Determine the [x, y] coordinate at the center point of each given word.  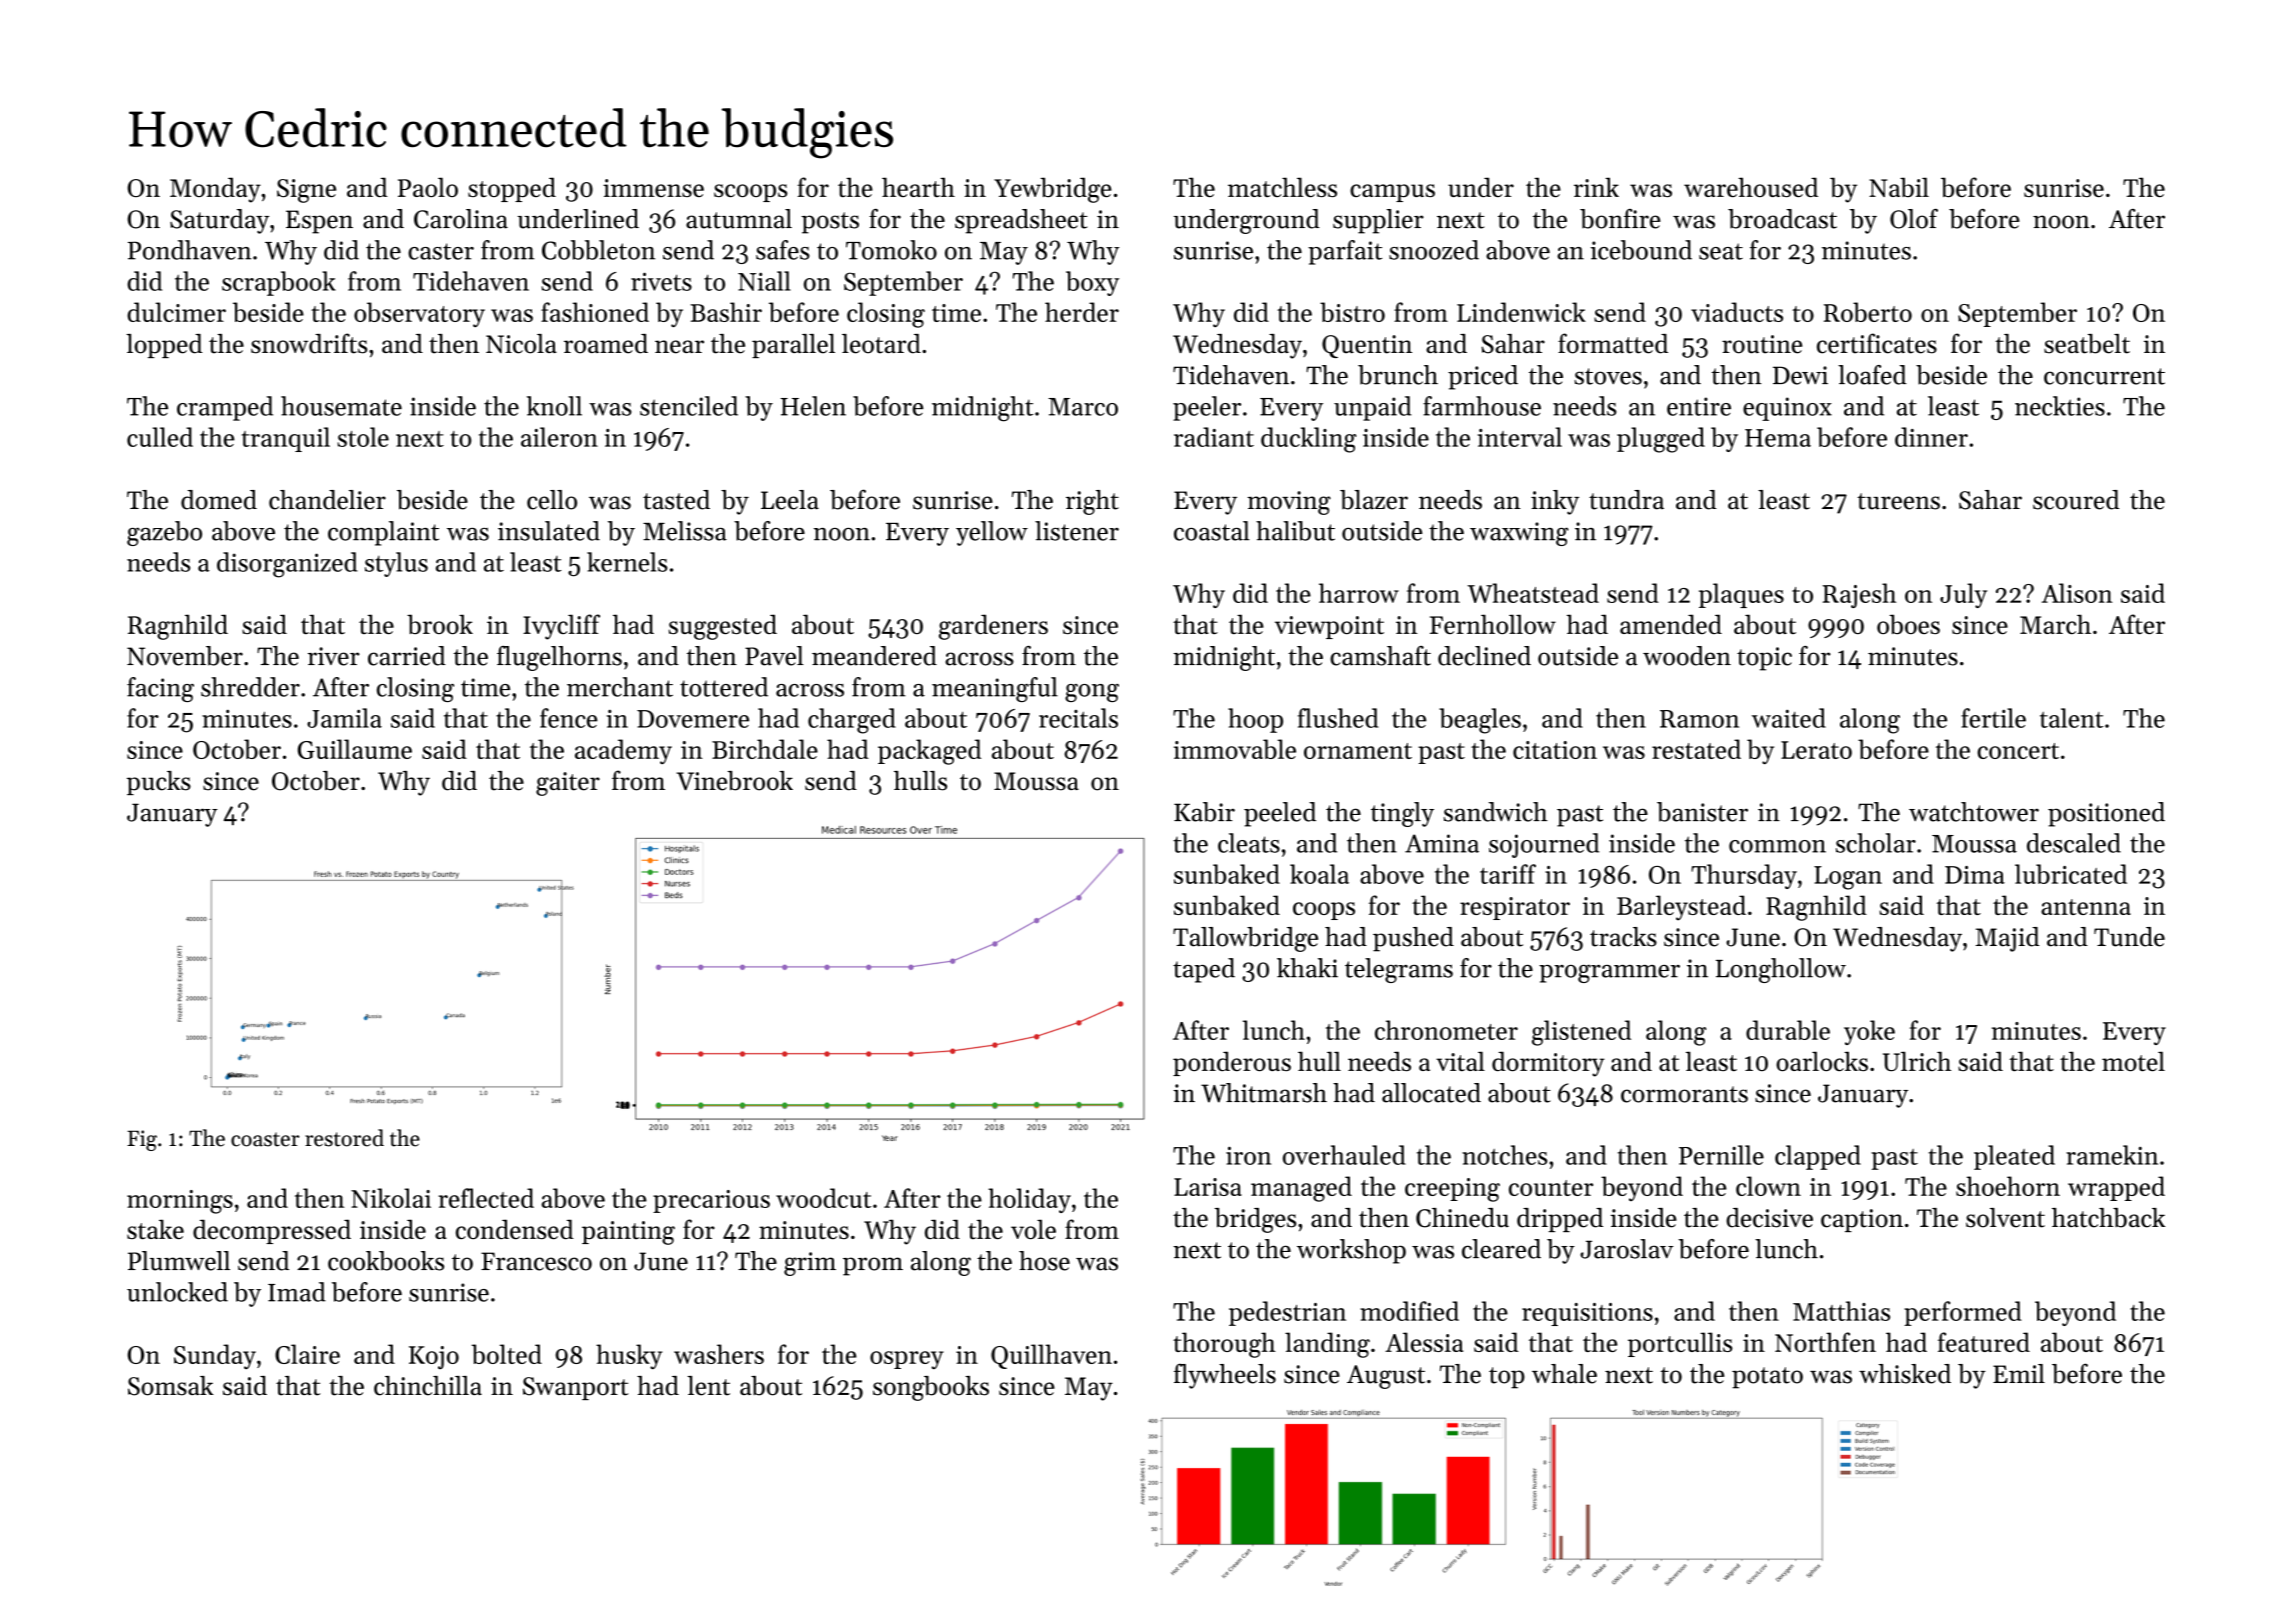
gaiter [568, 784]
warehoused [1751, 187]
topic [1764, 659]
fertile [1993, 718]
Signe [306, 191]
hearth [918, 187]
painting [628, 1233]
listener [1077, 531]
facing [160, 689]
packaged [929, 752]
